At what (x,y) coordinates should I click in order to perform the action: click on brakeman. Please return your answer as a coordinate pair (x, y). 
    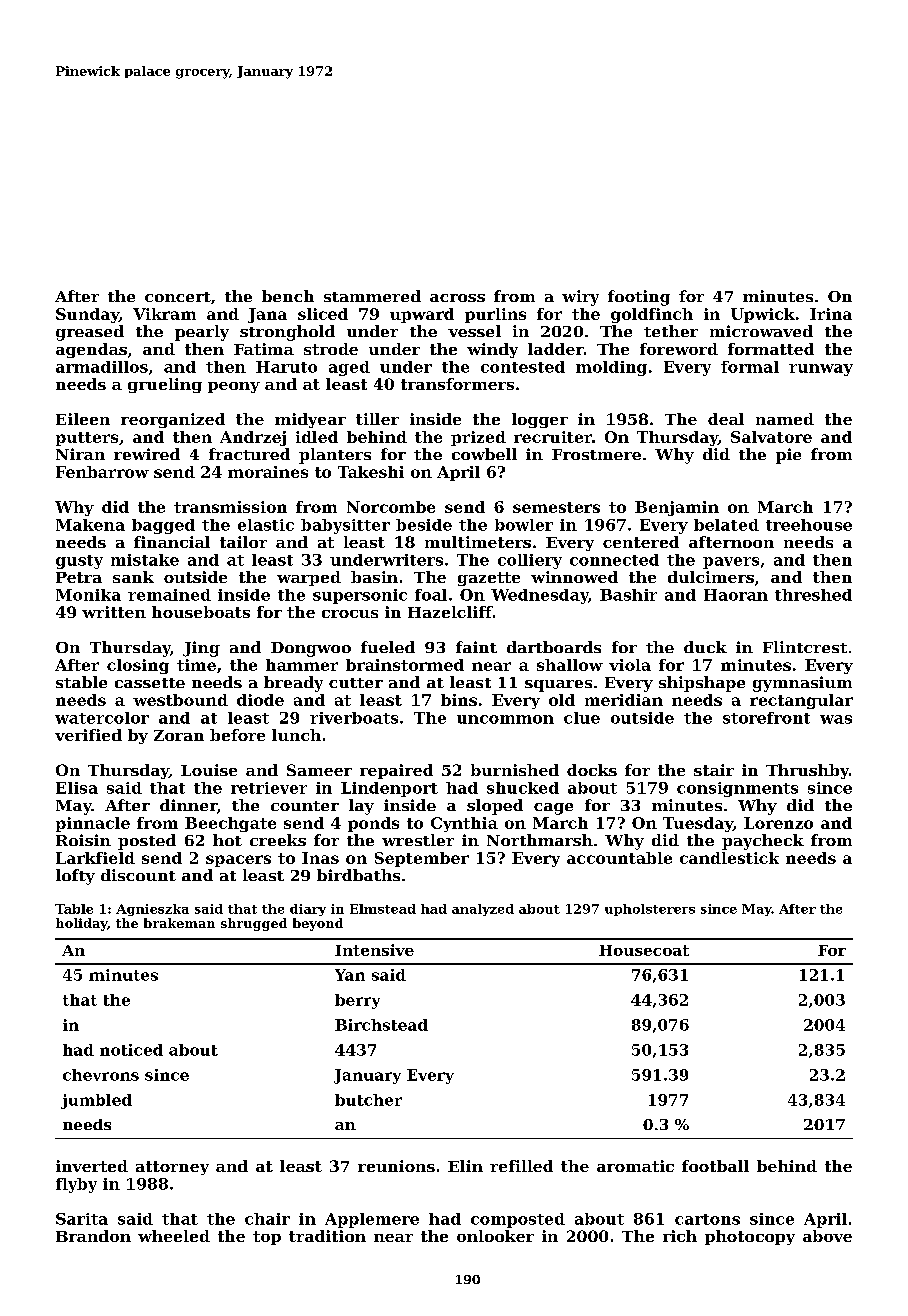
    Looking at the image, I should click on (179, 923).
